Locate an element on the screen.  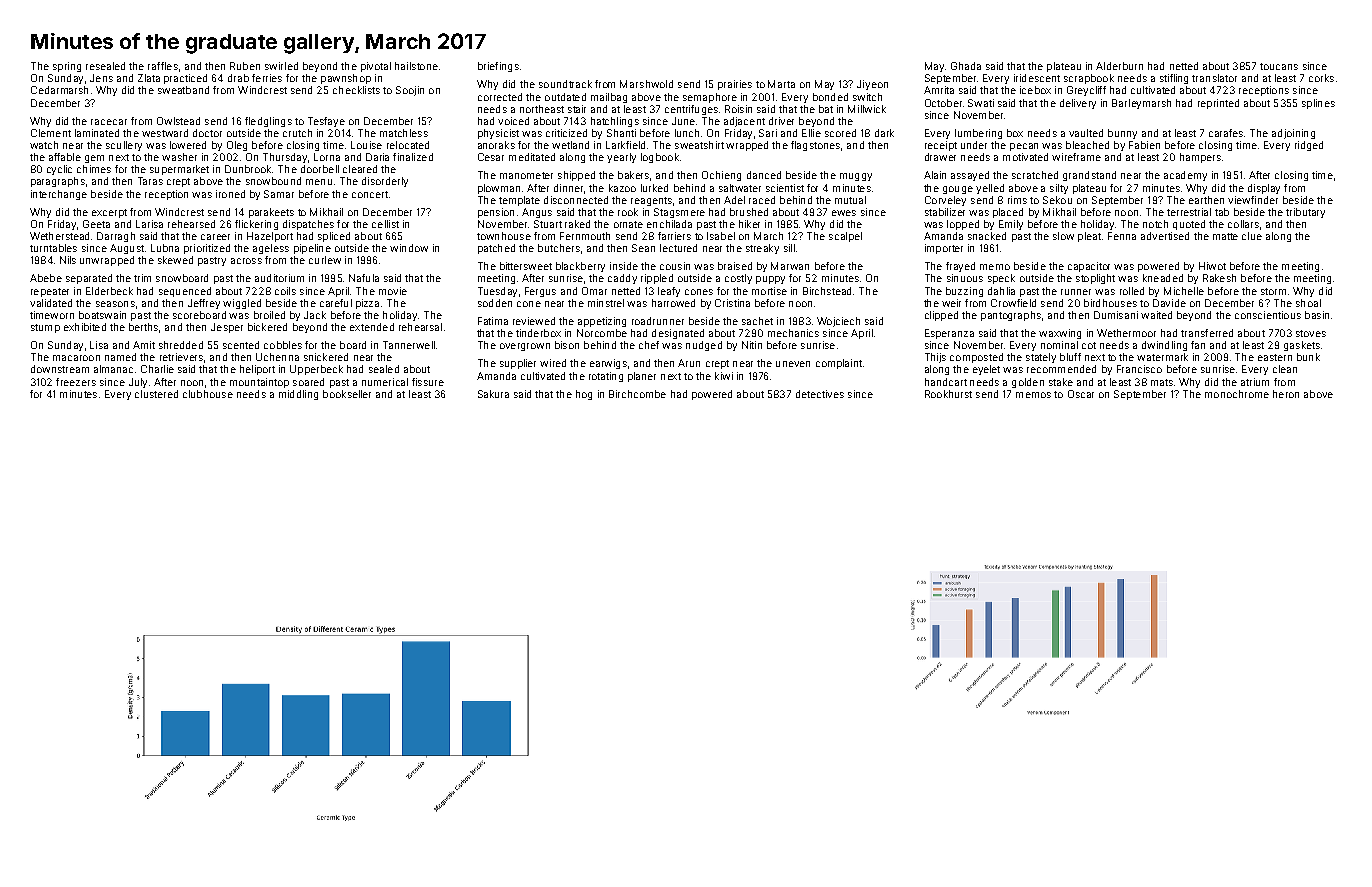
Clement is located at coordinates (51, 133).
